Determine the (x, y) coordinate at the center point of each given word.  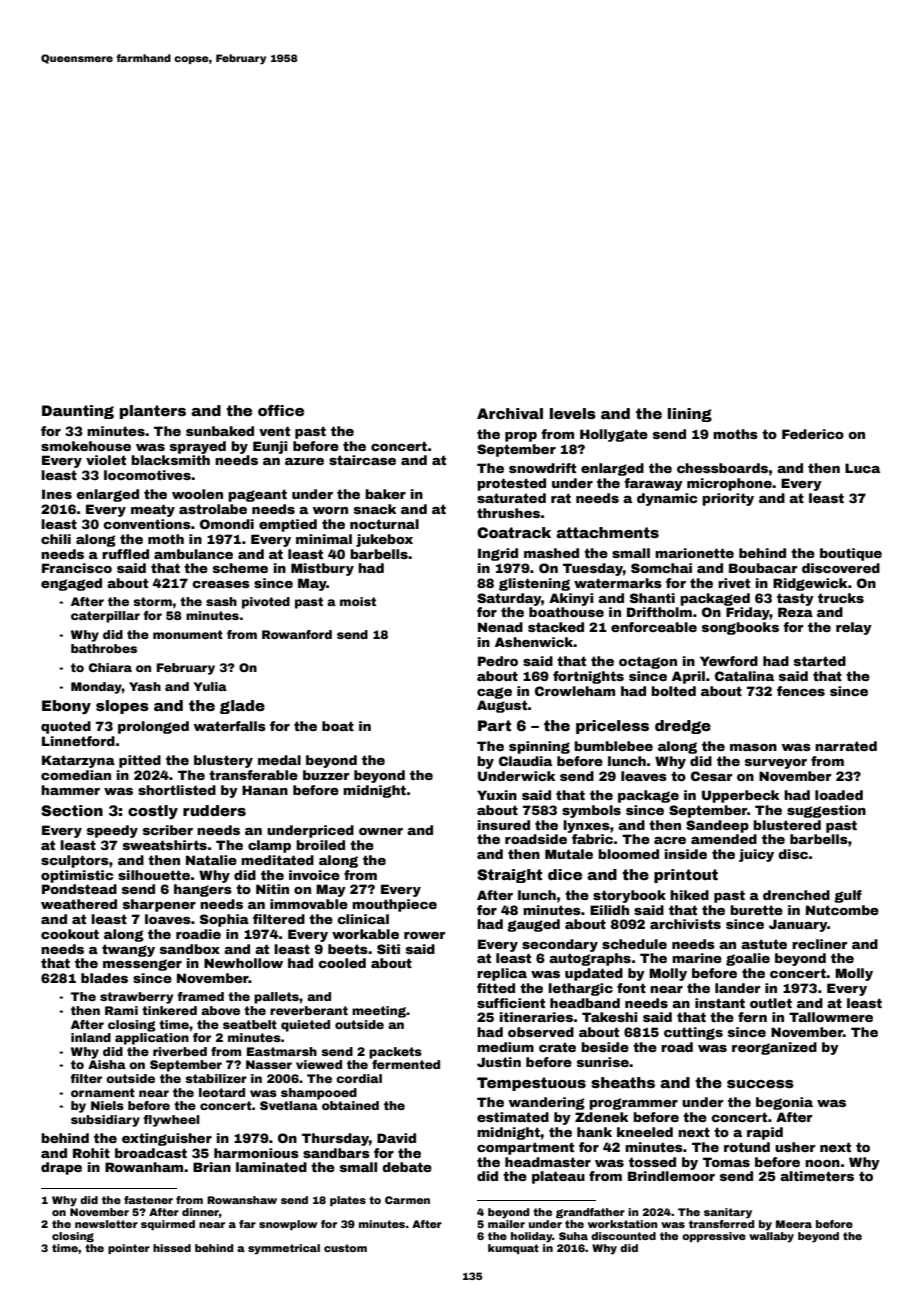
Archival (510, 413)
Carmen (407, 1200)
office (281, 410)
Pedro (498, 661)
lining (690, 415)
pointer (129, 1249)
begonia (784, 1103)
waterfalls (230, 726)
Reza (795, 612)
